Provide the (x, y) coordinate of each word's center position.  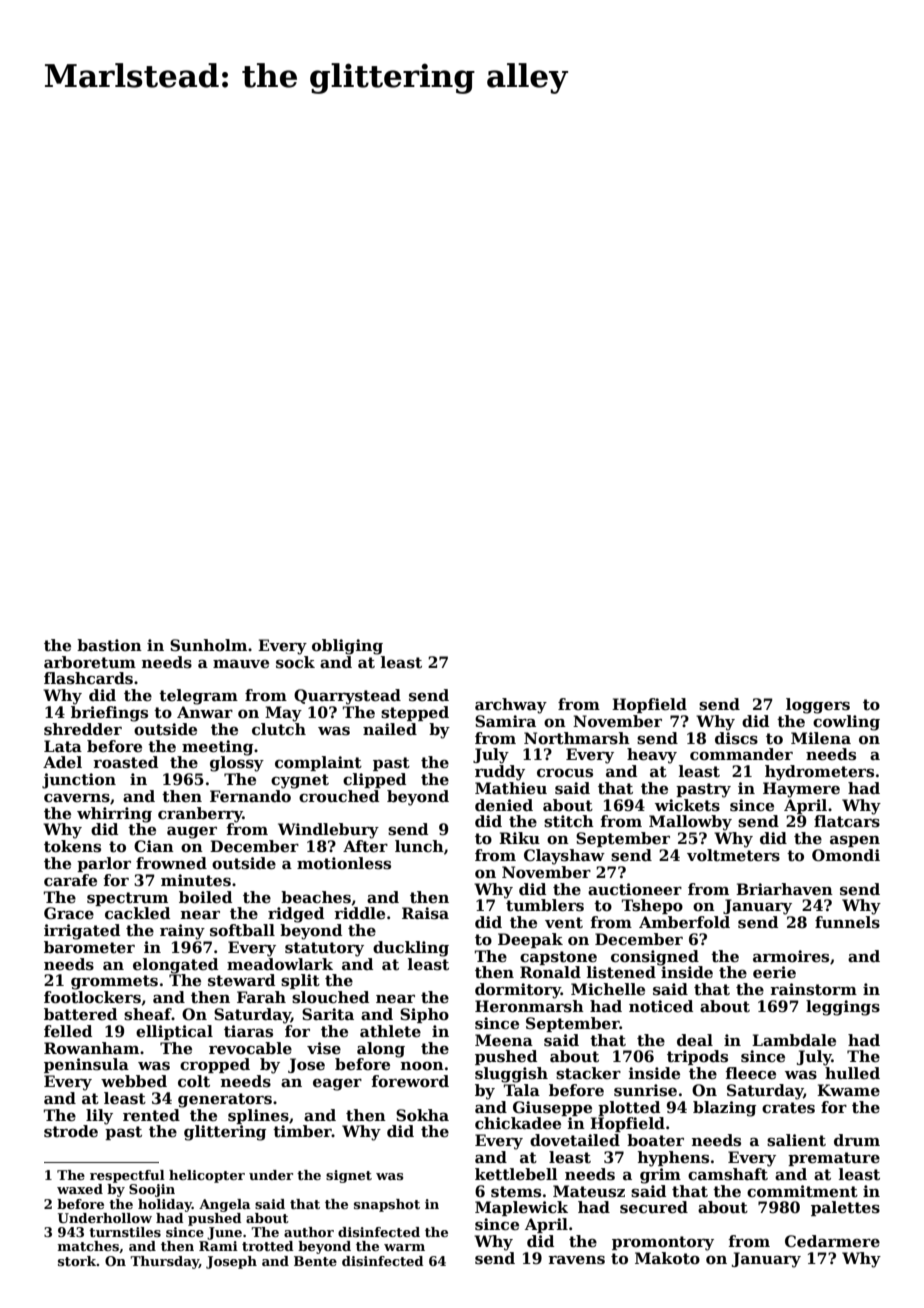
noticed (661, 1006)
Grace (69, 913)
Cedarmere (832, 1241)
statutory (324, 949)
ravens (576, 1260)
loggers (818, 706)
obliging (347, 647)
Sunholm (208, 645)
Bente (315, 1261)
